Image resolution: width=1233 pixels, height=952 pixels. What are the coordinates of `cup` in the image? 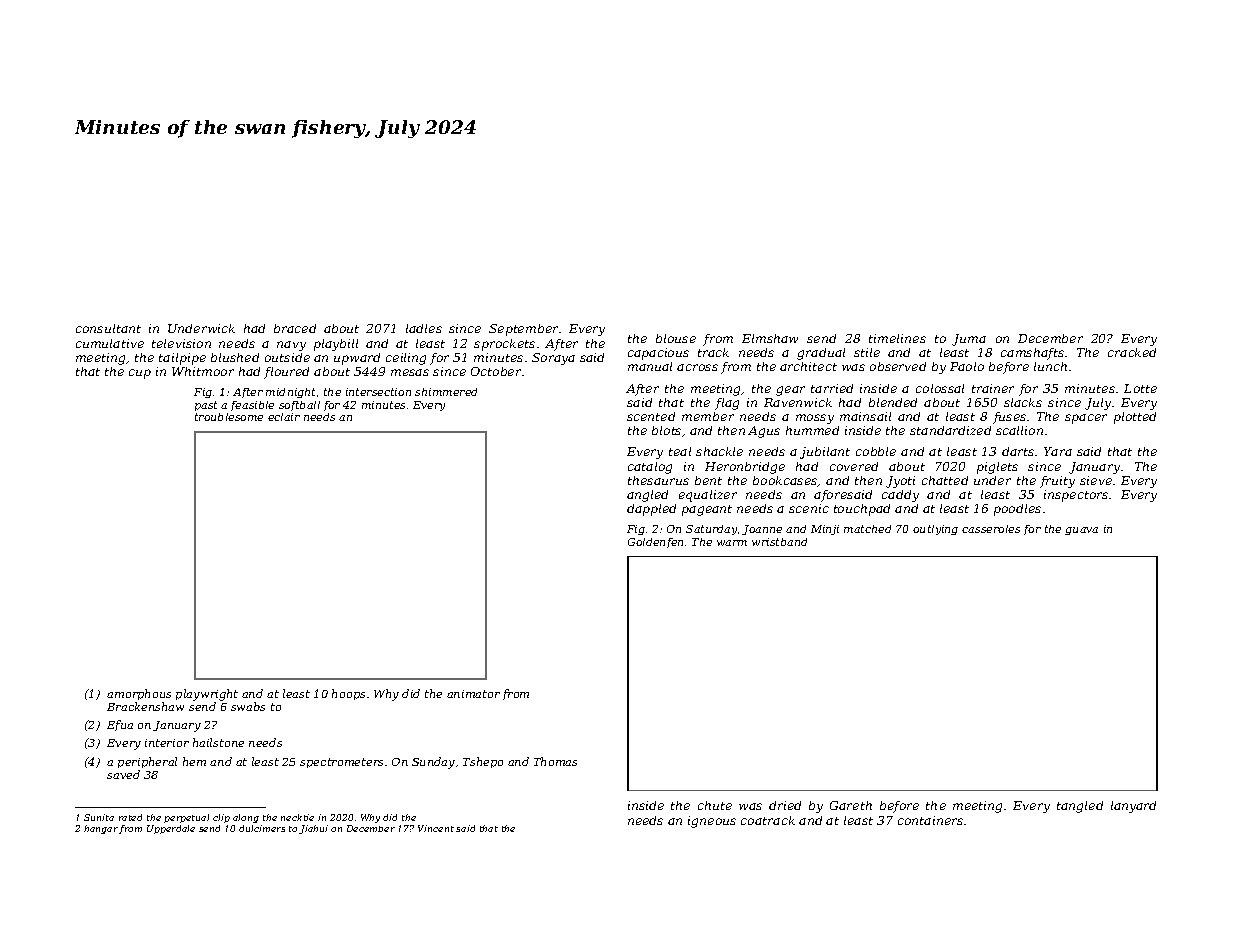 It's located at (140, 374).
